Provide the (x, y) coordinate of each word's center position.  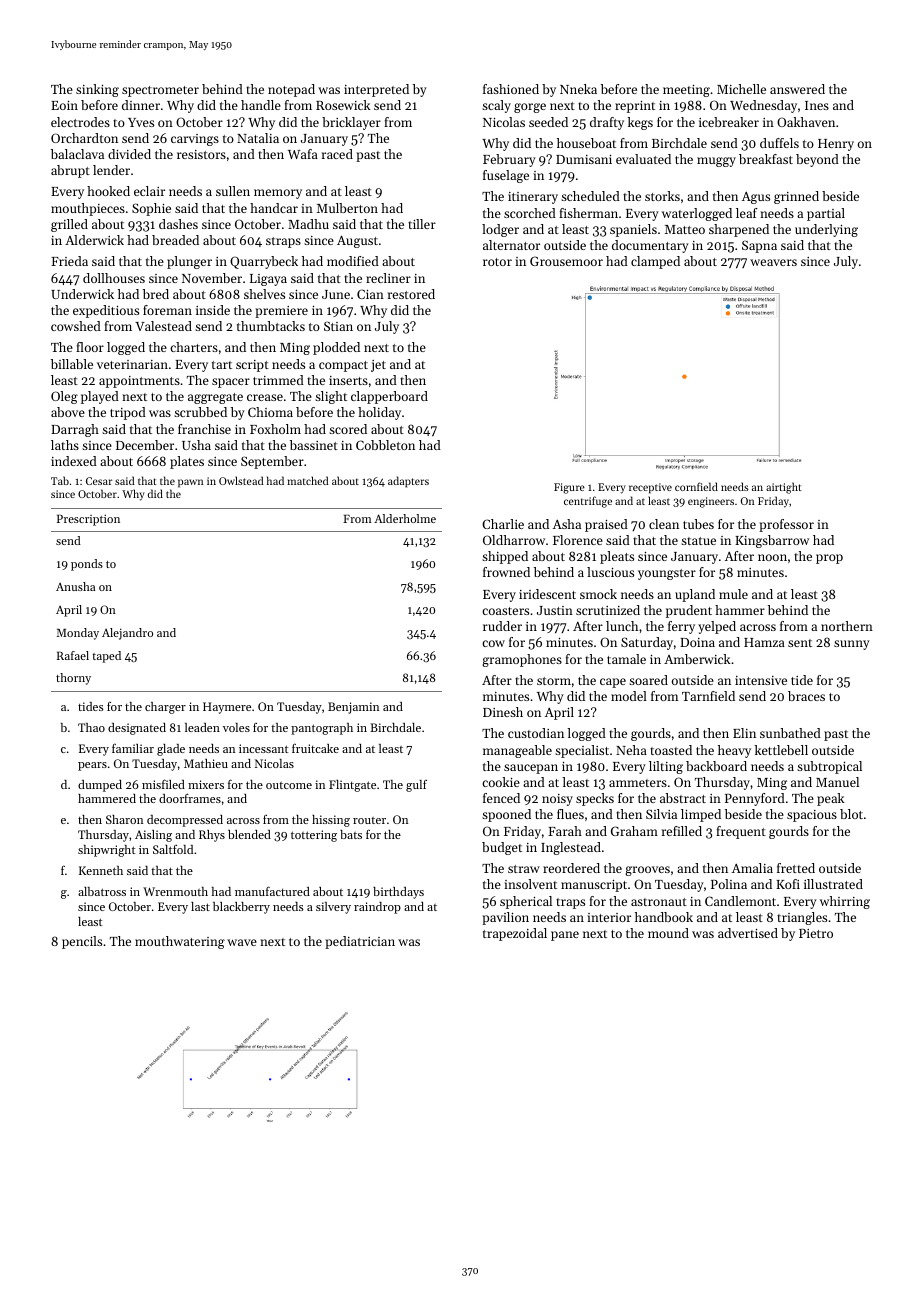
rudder (502, 626)
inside (213, 310)
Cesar (99, 481)
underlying (826, 230)
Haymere (227, 708)
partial (826, 214)
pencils (82, 942)
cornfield (696, 486)
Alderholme (405, 518)
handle (261, 105)
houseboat (586, 143)
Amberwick (697, 659)
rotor (497, 262)
